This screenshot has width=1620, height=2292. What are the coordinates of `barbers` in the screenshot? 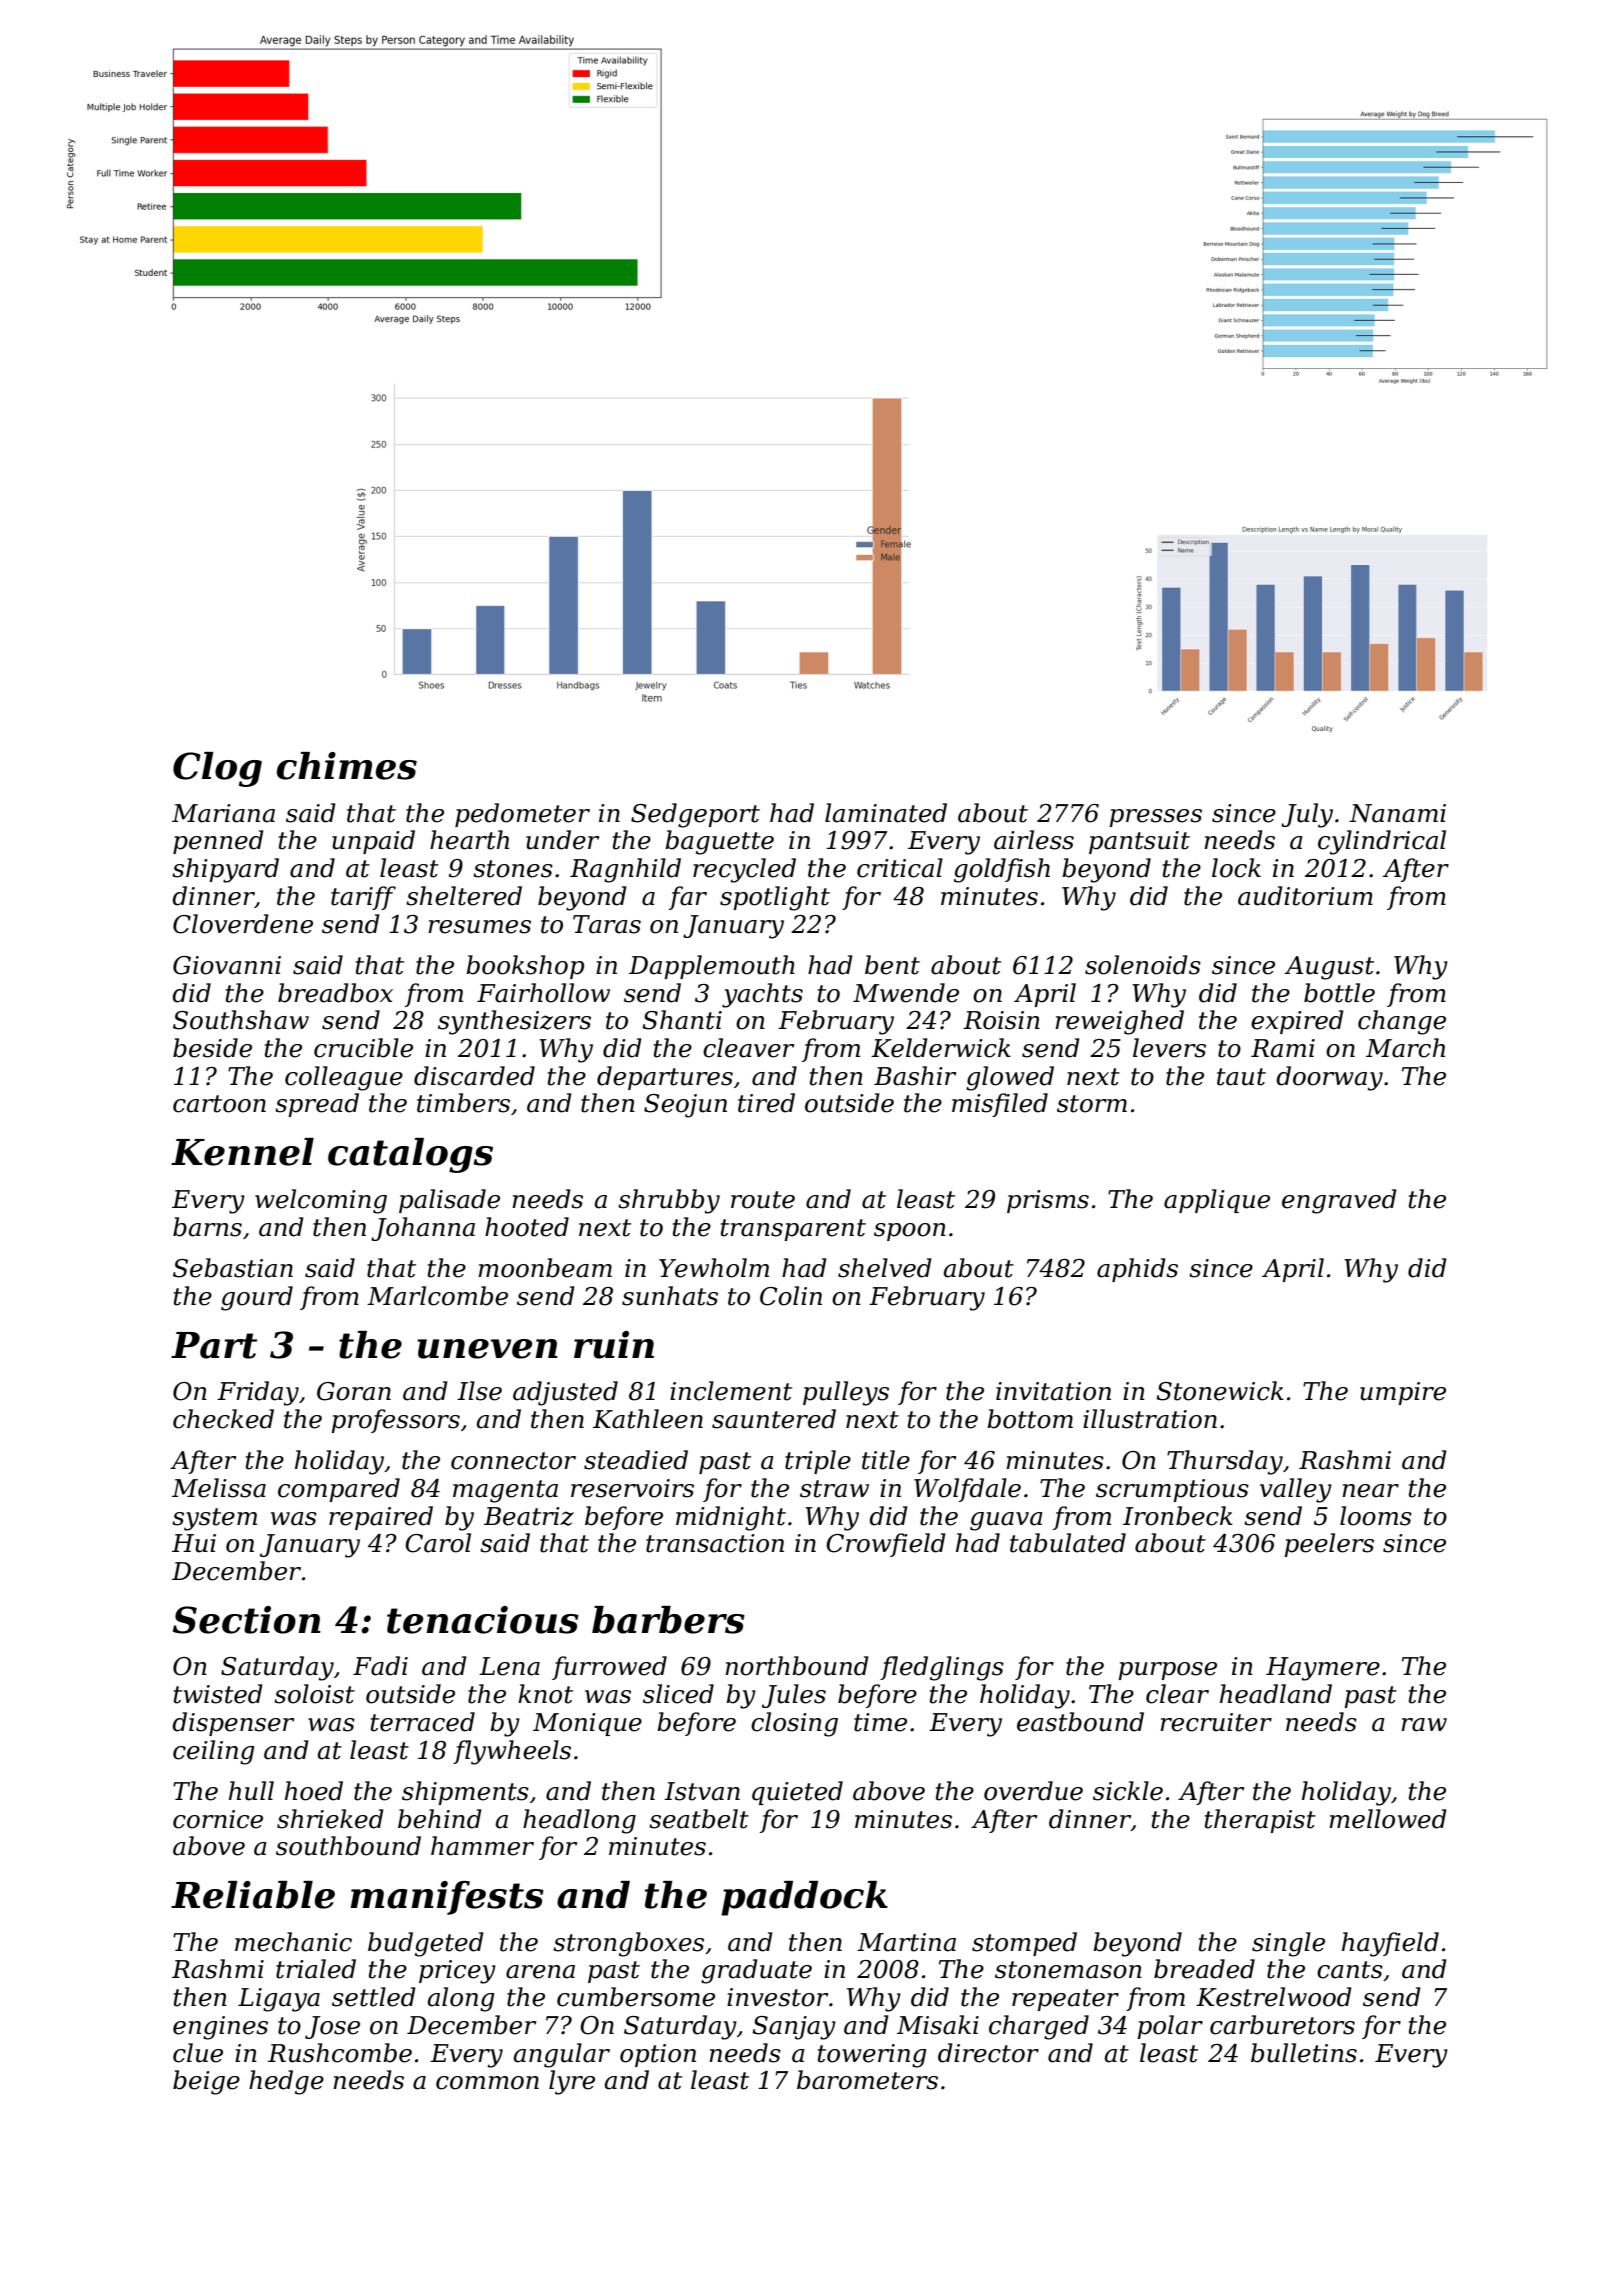 It's located at (668, 1620).
